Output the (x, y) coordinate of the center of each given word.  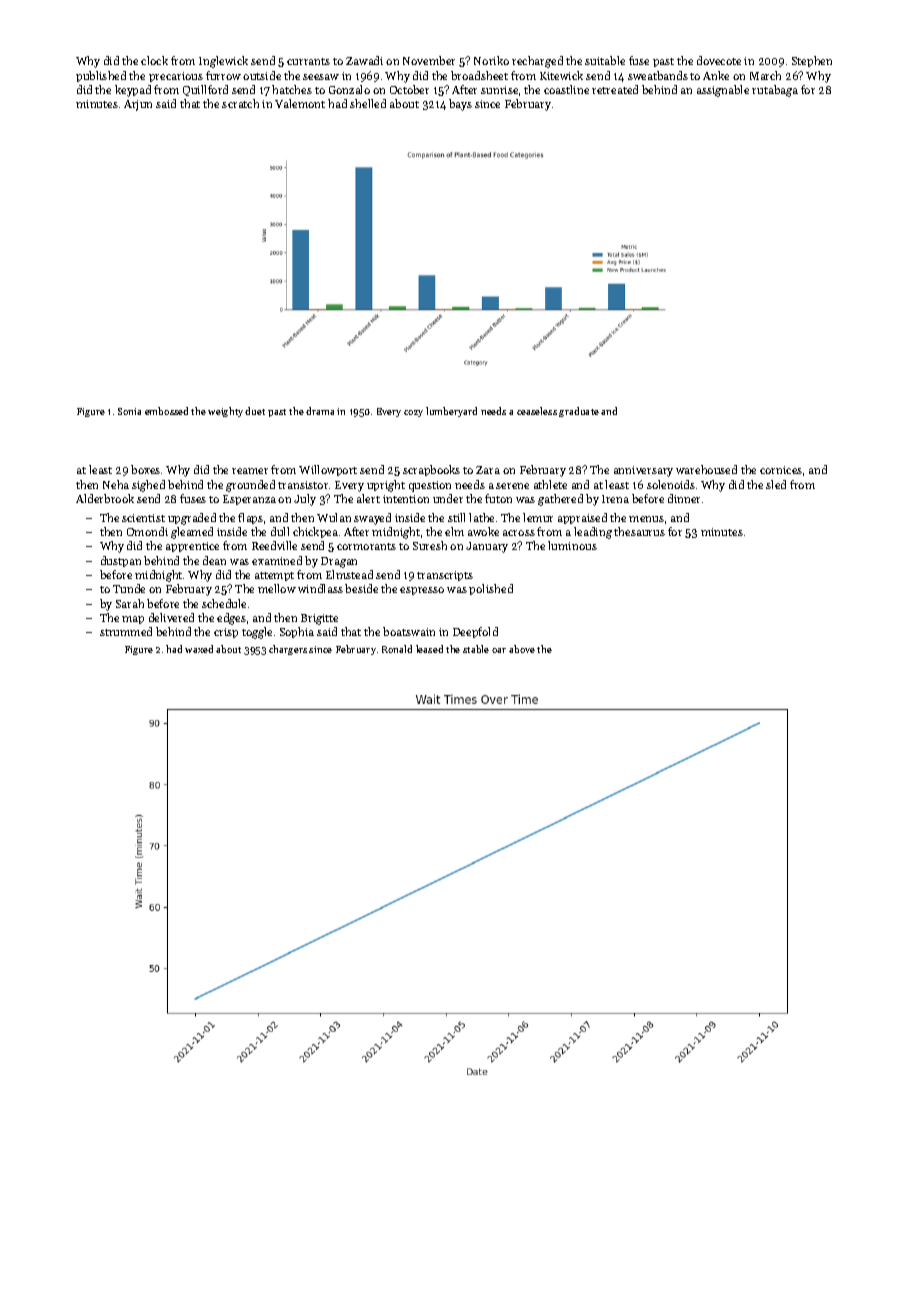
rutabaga (775, 91)
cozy (413, 413)
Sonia (129, 411)
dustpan (121, 561)
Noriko (491, 60)
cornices (781, 470)
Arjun (138, 105)
